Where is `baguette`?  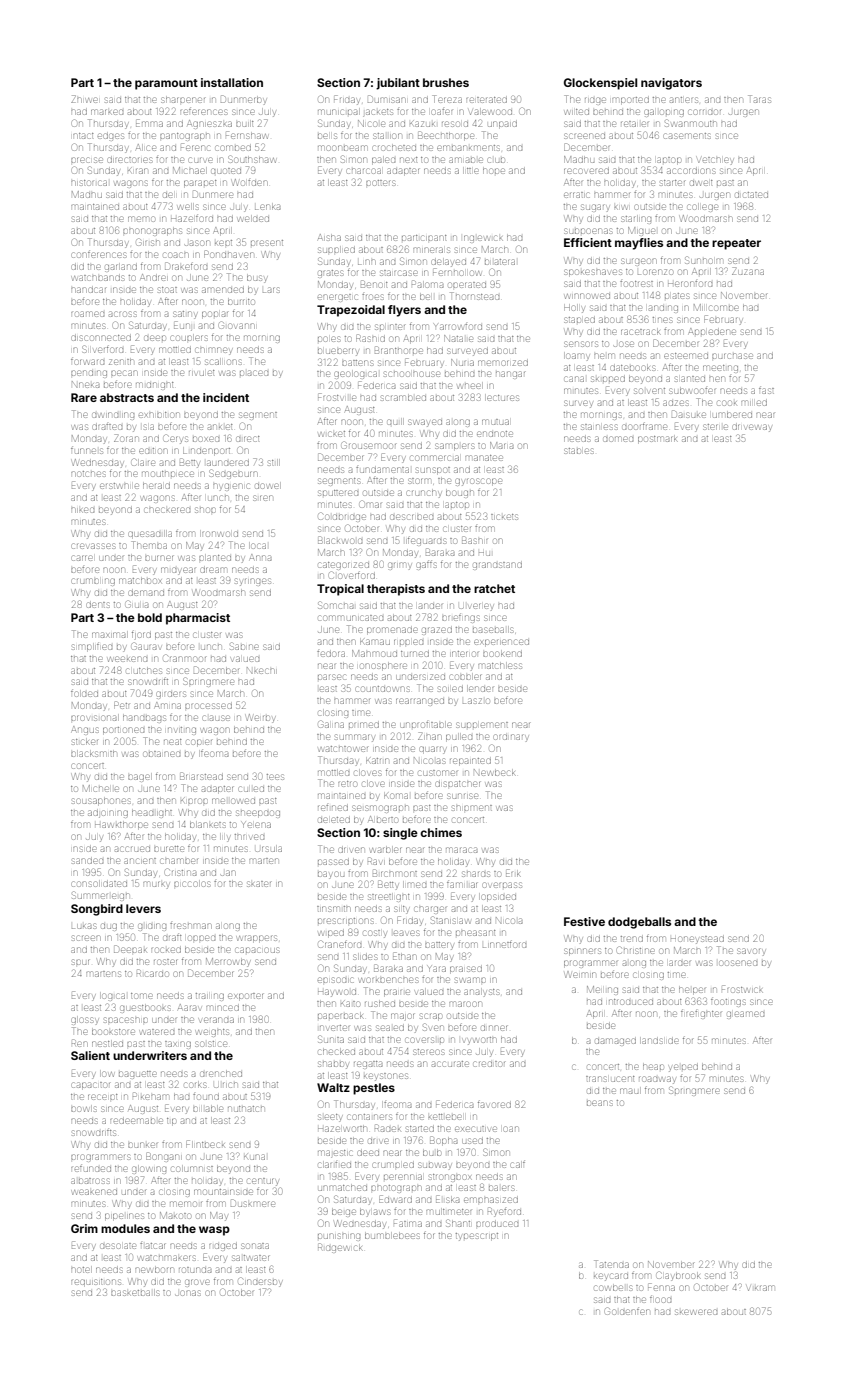
baguette is located at coordinates (137, 1075).
